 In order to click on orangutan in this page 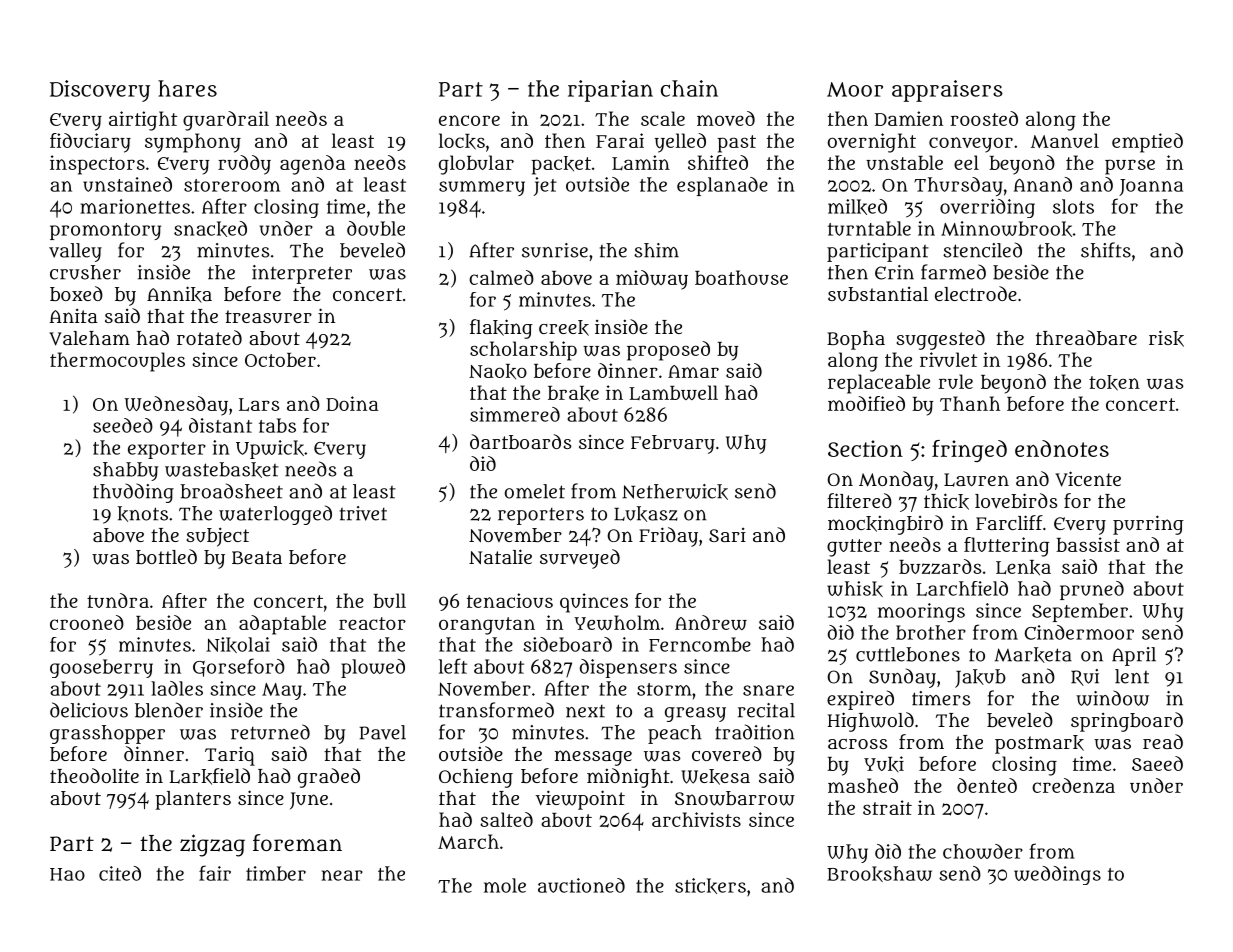, I will do `click(487, 626)`.
